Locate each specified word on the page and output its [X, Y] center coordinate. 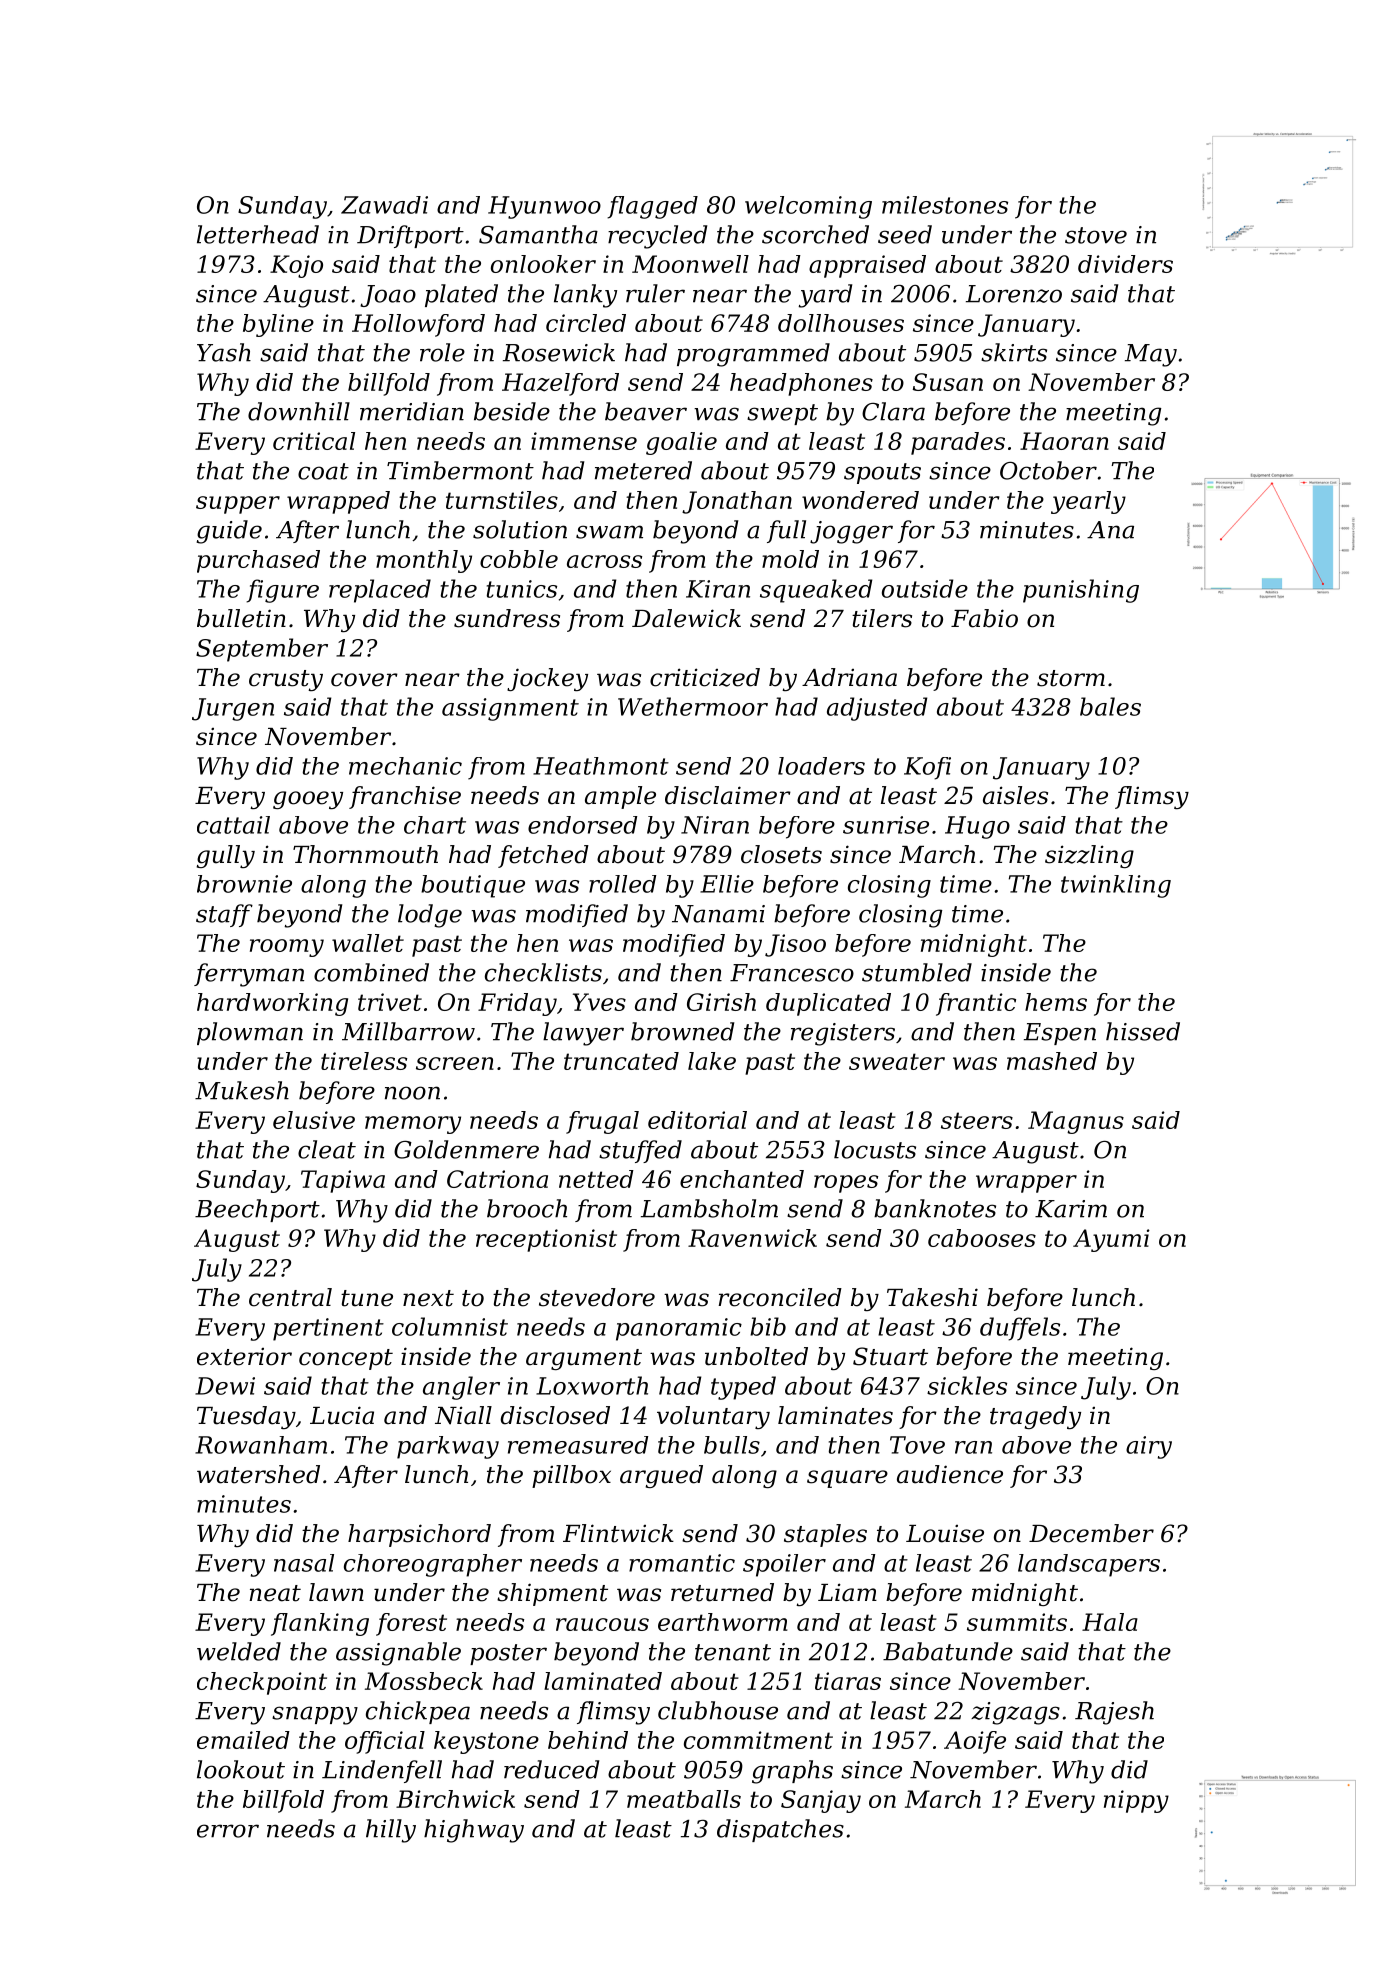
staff [224, 915]
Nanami [718, 914]
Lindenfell [382, 1771]
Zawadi [384, 205]
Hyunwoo [544, 207]
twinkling [1116, 886]
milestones [945, 205]
